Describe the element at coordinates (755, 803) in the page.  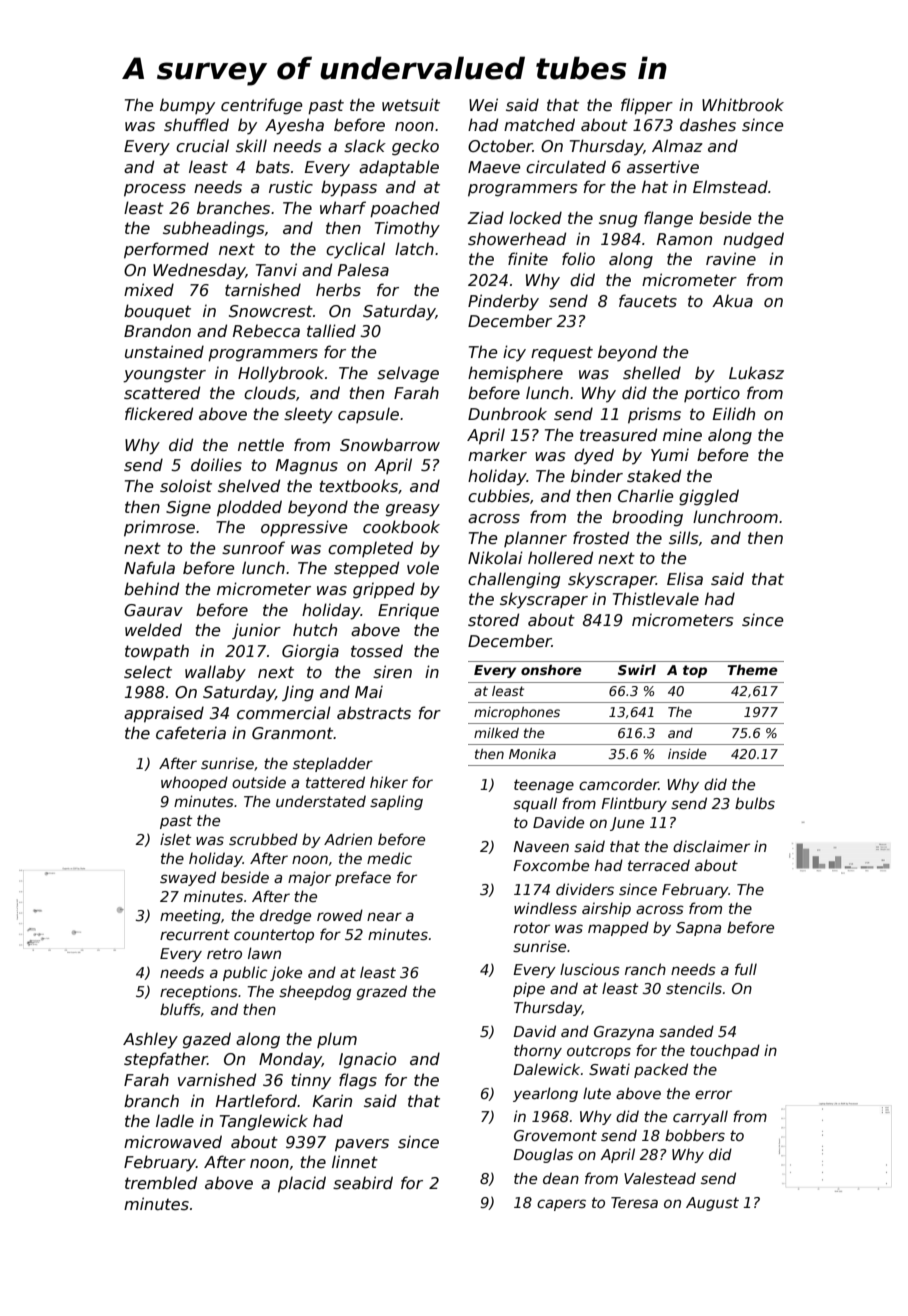
I see `bulbs` at that location.
